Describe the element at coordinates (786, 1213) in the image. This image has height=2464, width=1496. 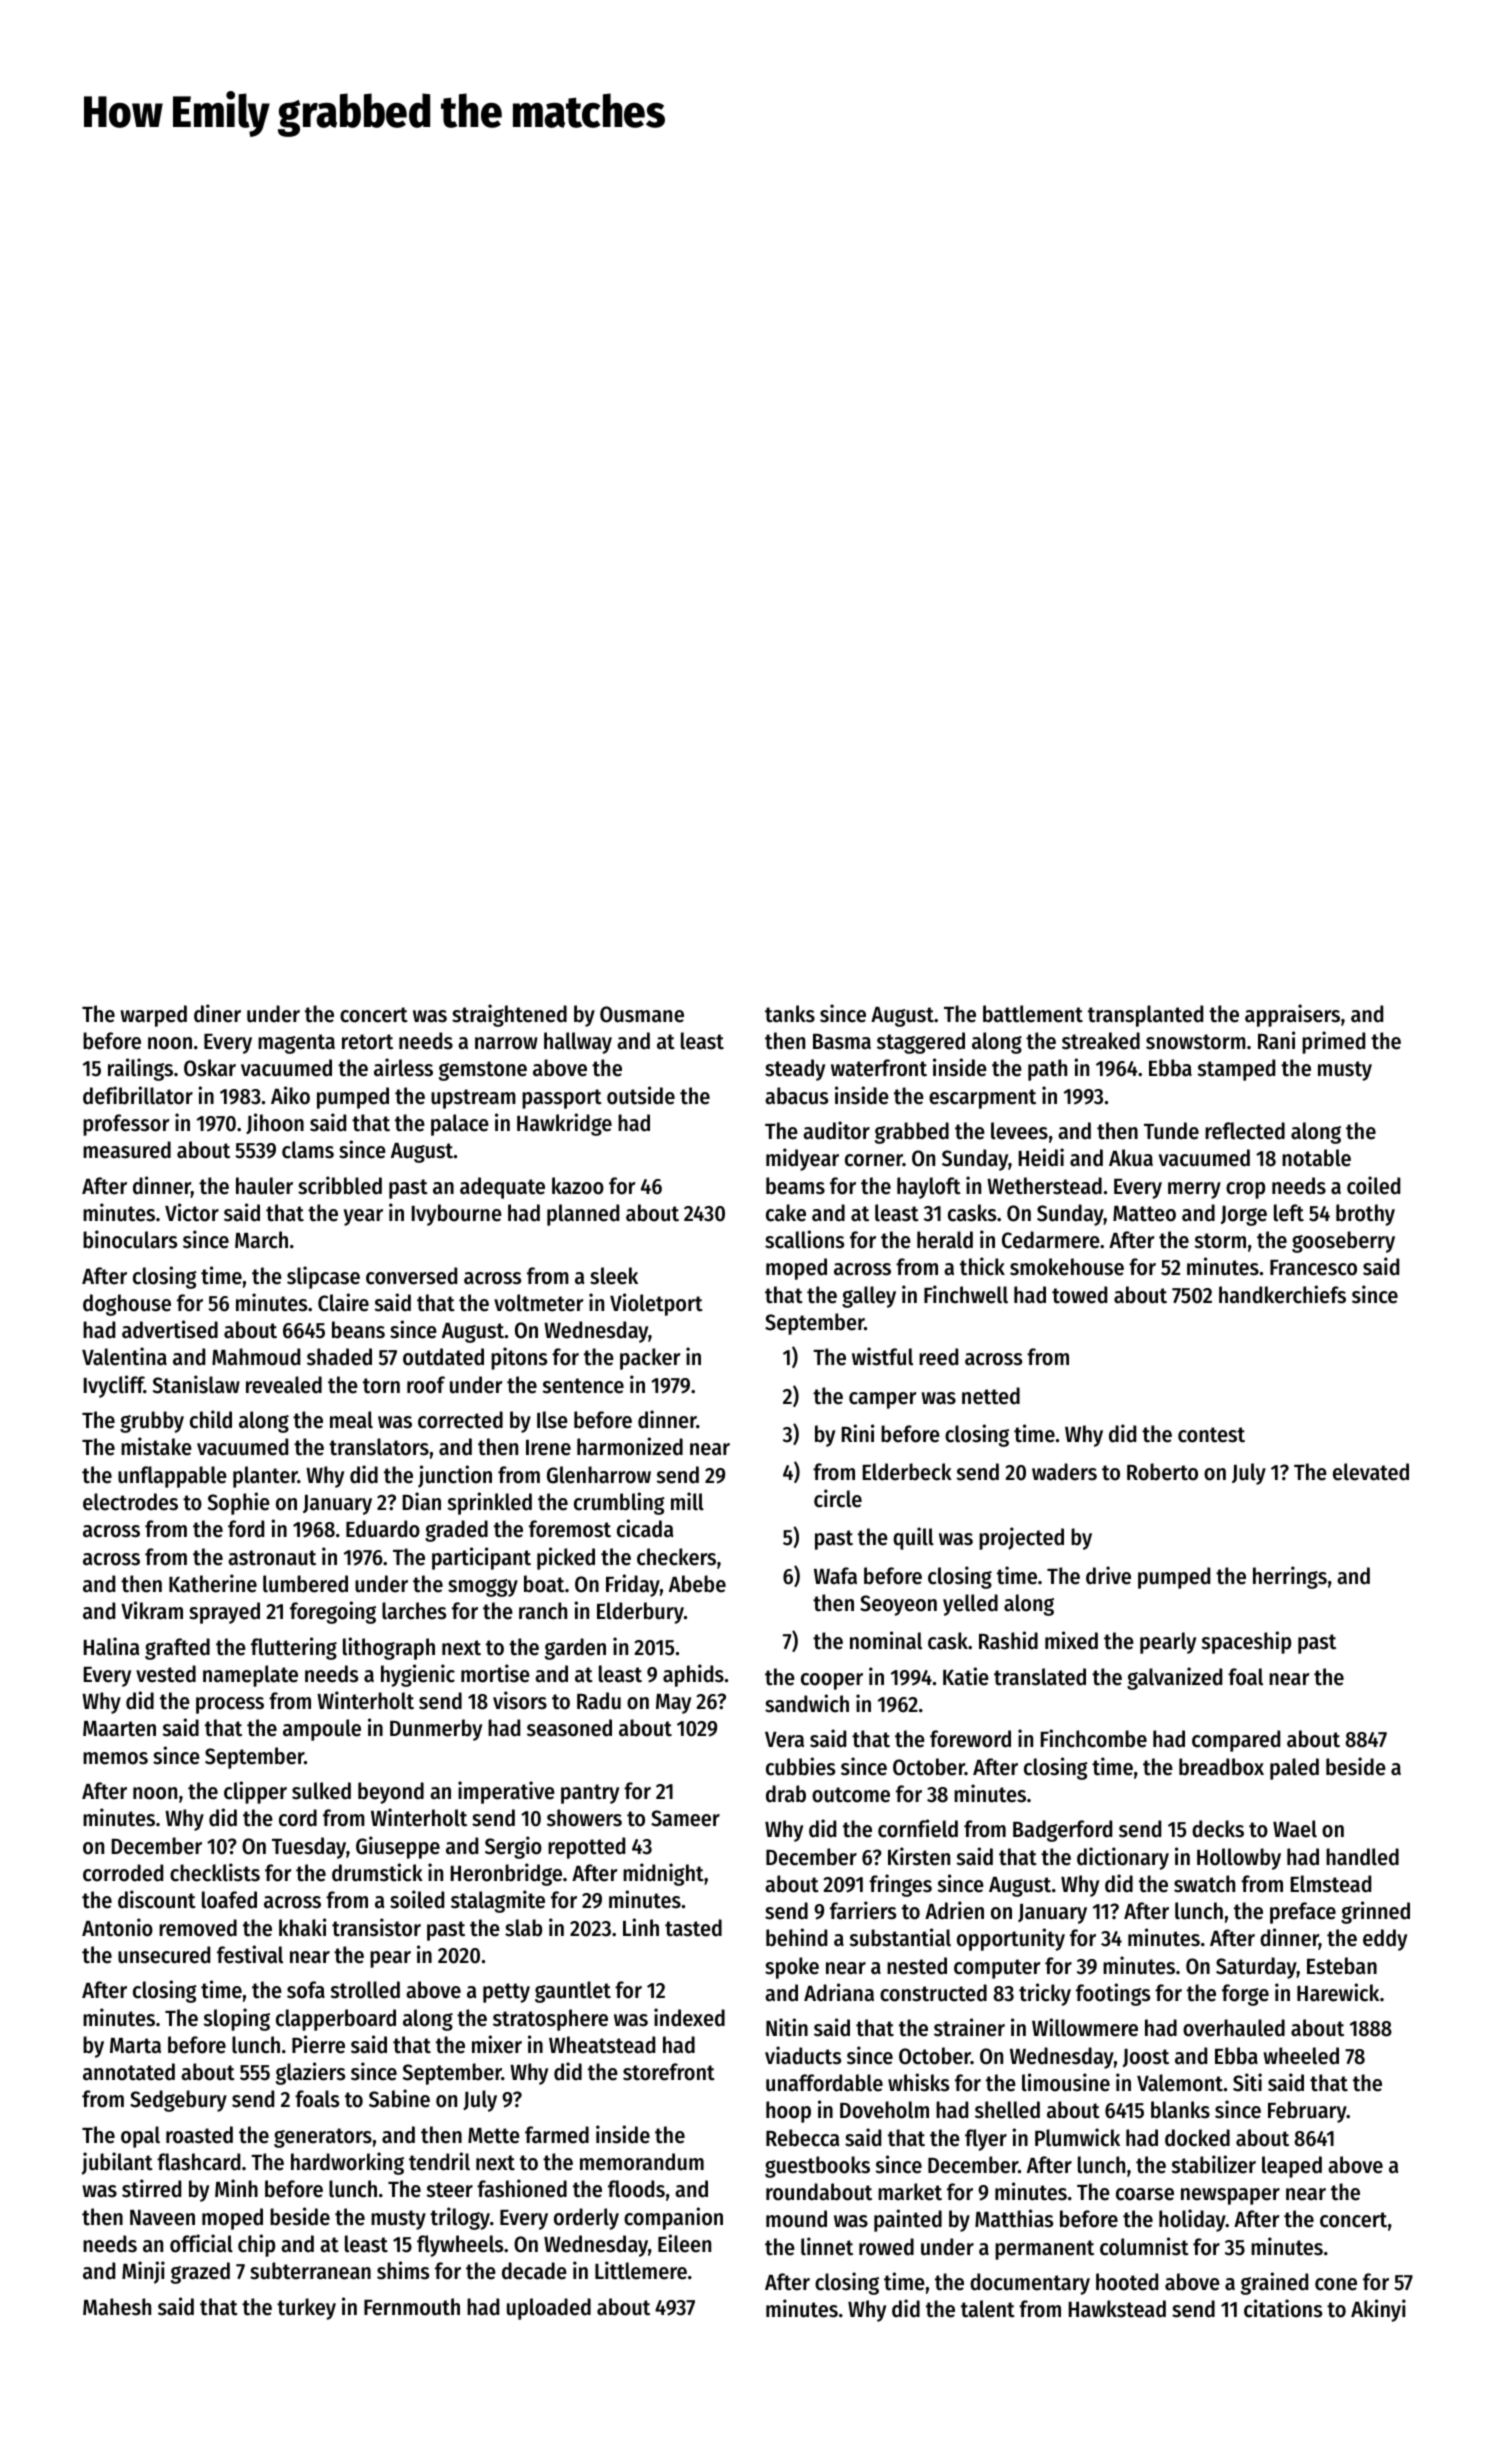
I see `cake` at that location.
